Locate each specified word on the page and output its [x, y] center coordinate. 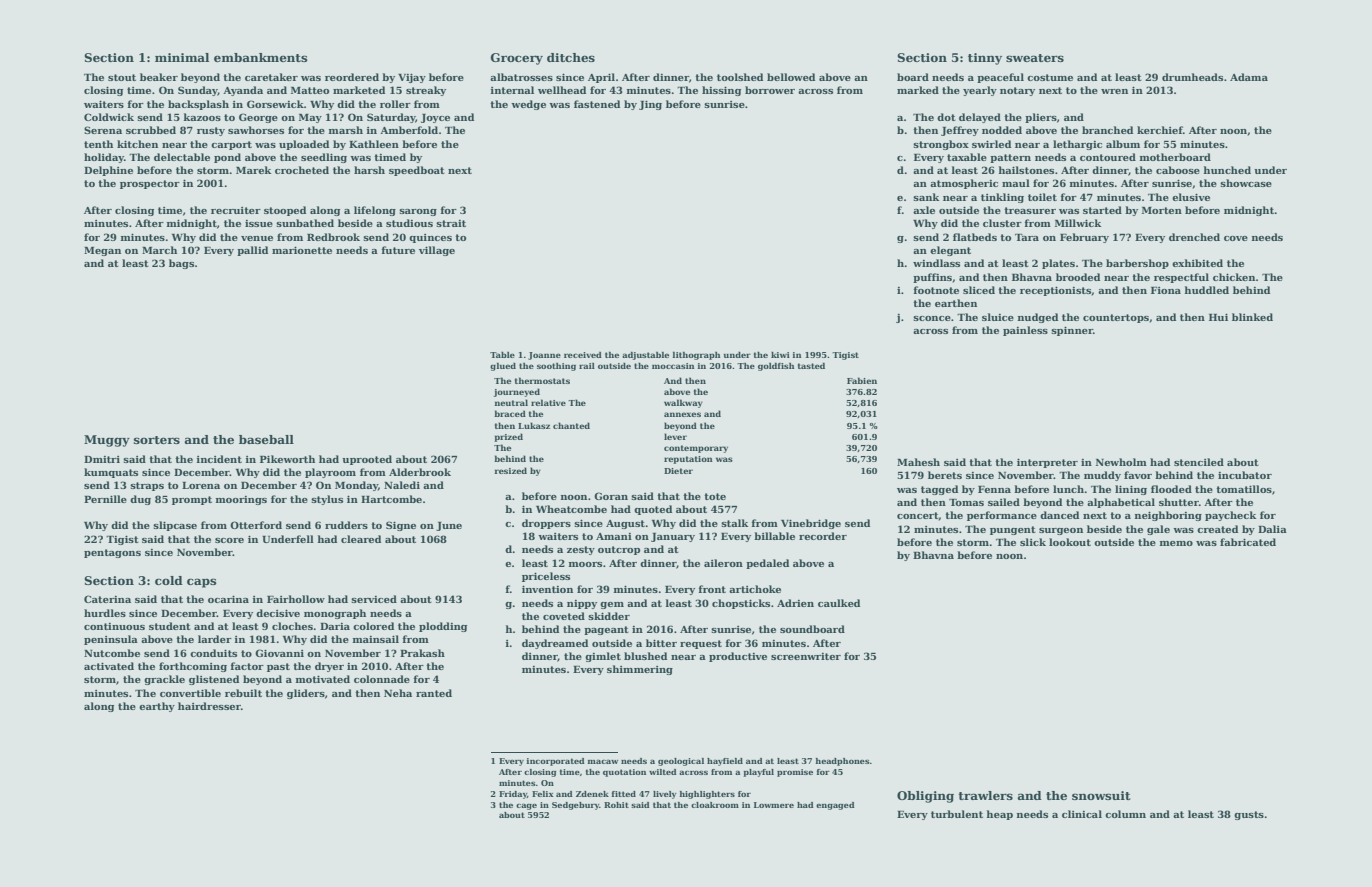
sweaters [1035, 58]
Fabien [862, 380]
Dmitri [102, 459]
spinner [1072, 331]
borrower [770, 90]
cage [526, 806]
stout [122, 77]
